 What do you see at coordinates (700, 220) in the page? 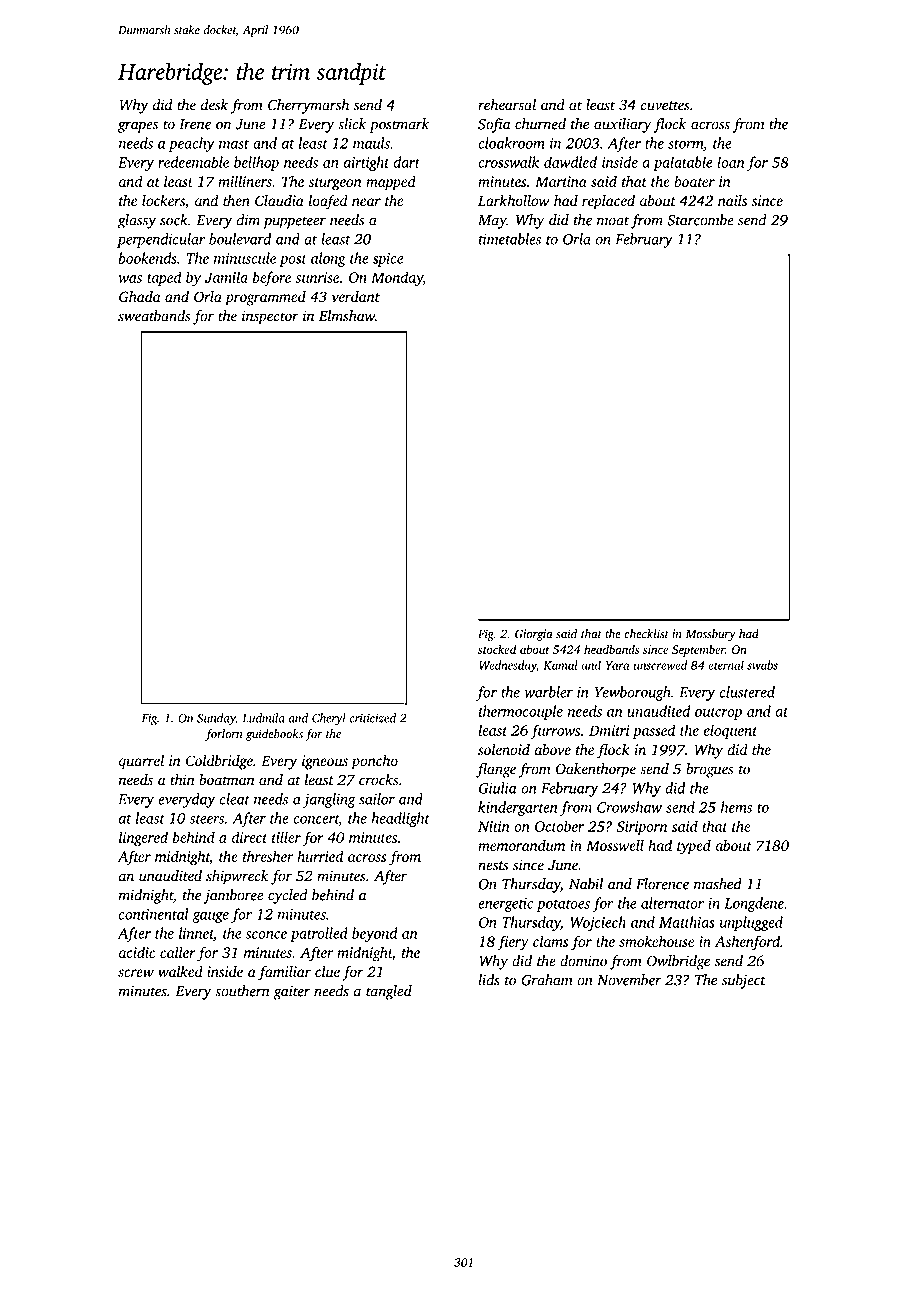
I see `Starcombe` at bounding box center [700, 220].
